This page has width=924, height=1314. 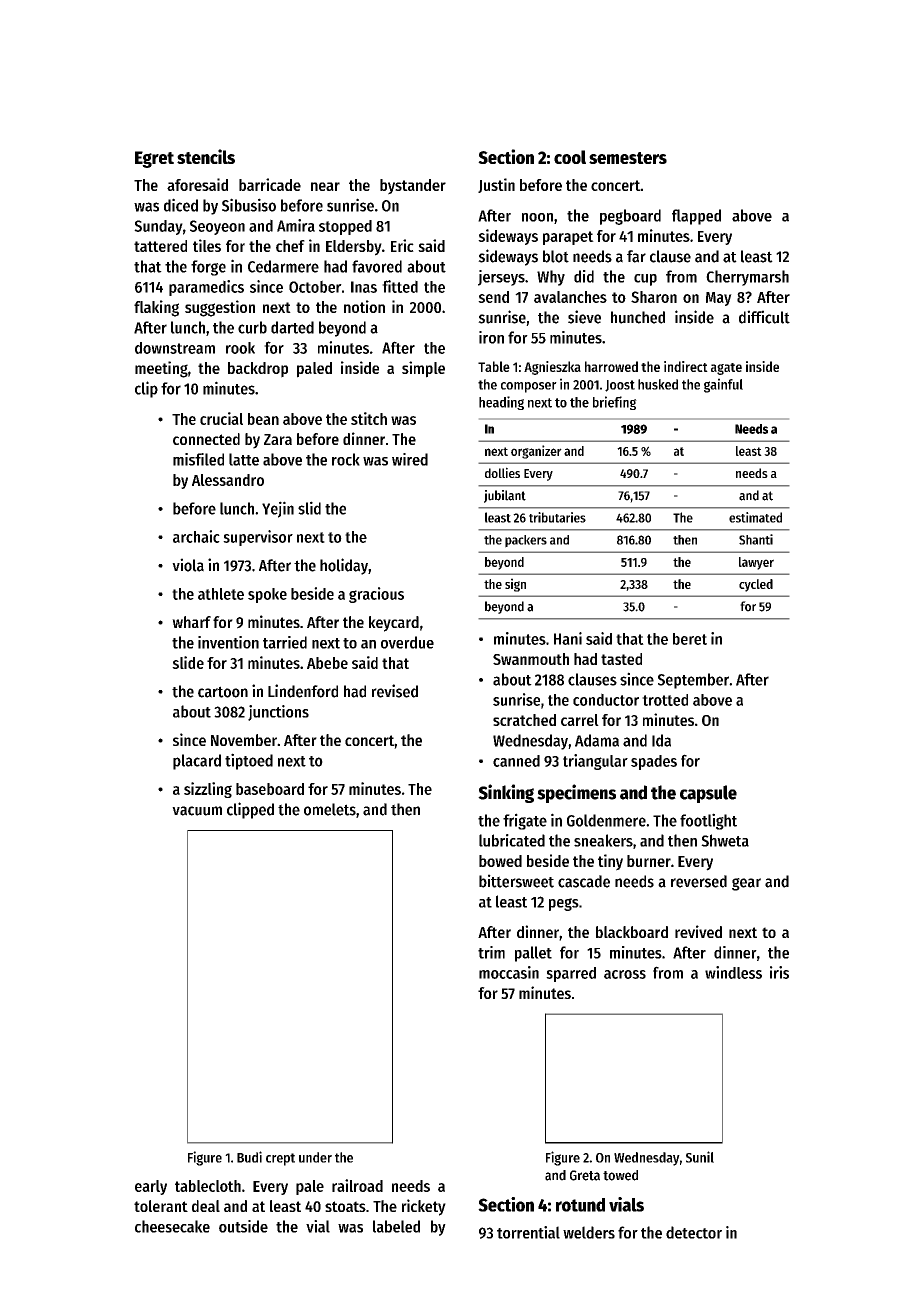 I want to click on Agnieszka, so click(x=552, y=368).
